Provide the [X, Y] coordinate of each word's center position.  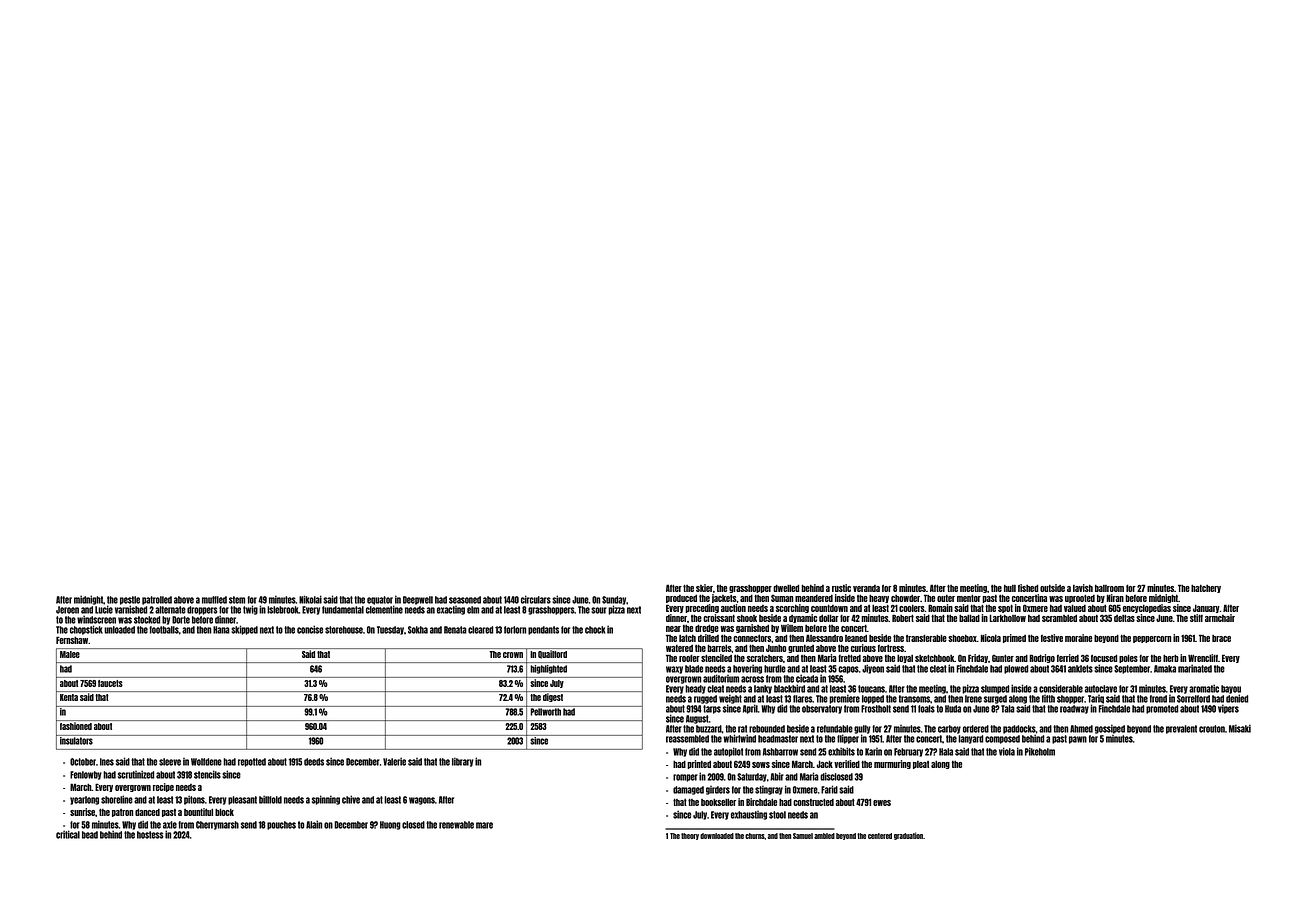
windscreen [96, 619]
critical [68, 834]
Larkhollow [1007, 618]
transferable [926, 638]
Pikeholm [1040, 751]
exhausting [749, 815]
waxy [674, 670]
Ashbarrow [780, 752]
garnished [752, 628]
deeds [314, 762]
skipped [244, 630]
